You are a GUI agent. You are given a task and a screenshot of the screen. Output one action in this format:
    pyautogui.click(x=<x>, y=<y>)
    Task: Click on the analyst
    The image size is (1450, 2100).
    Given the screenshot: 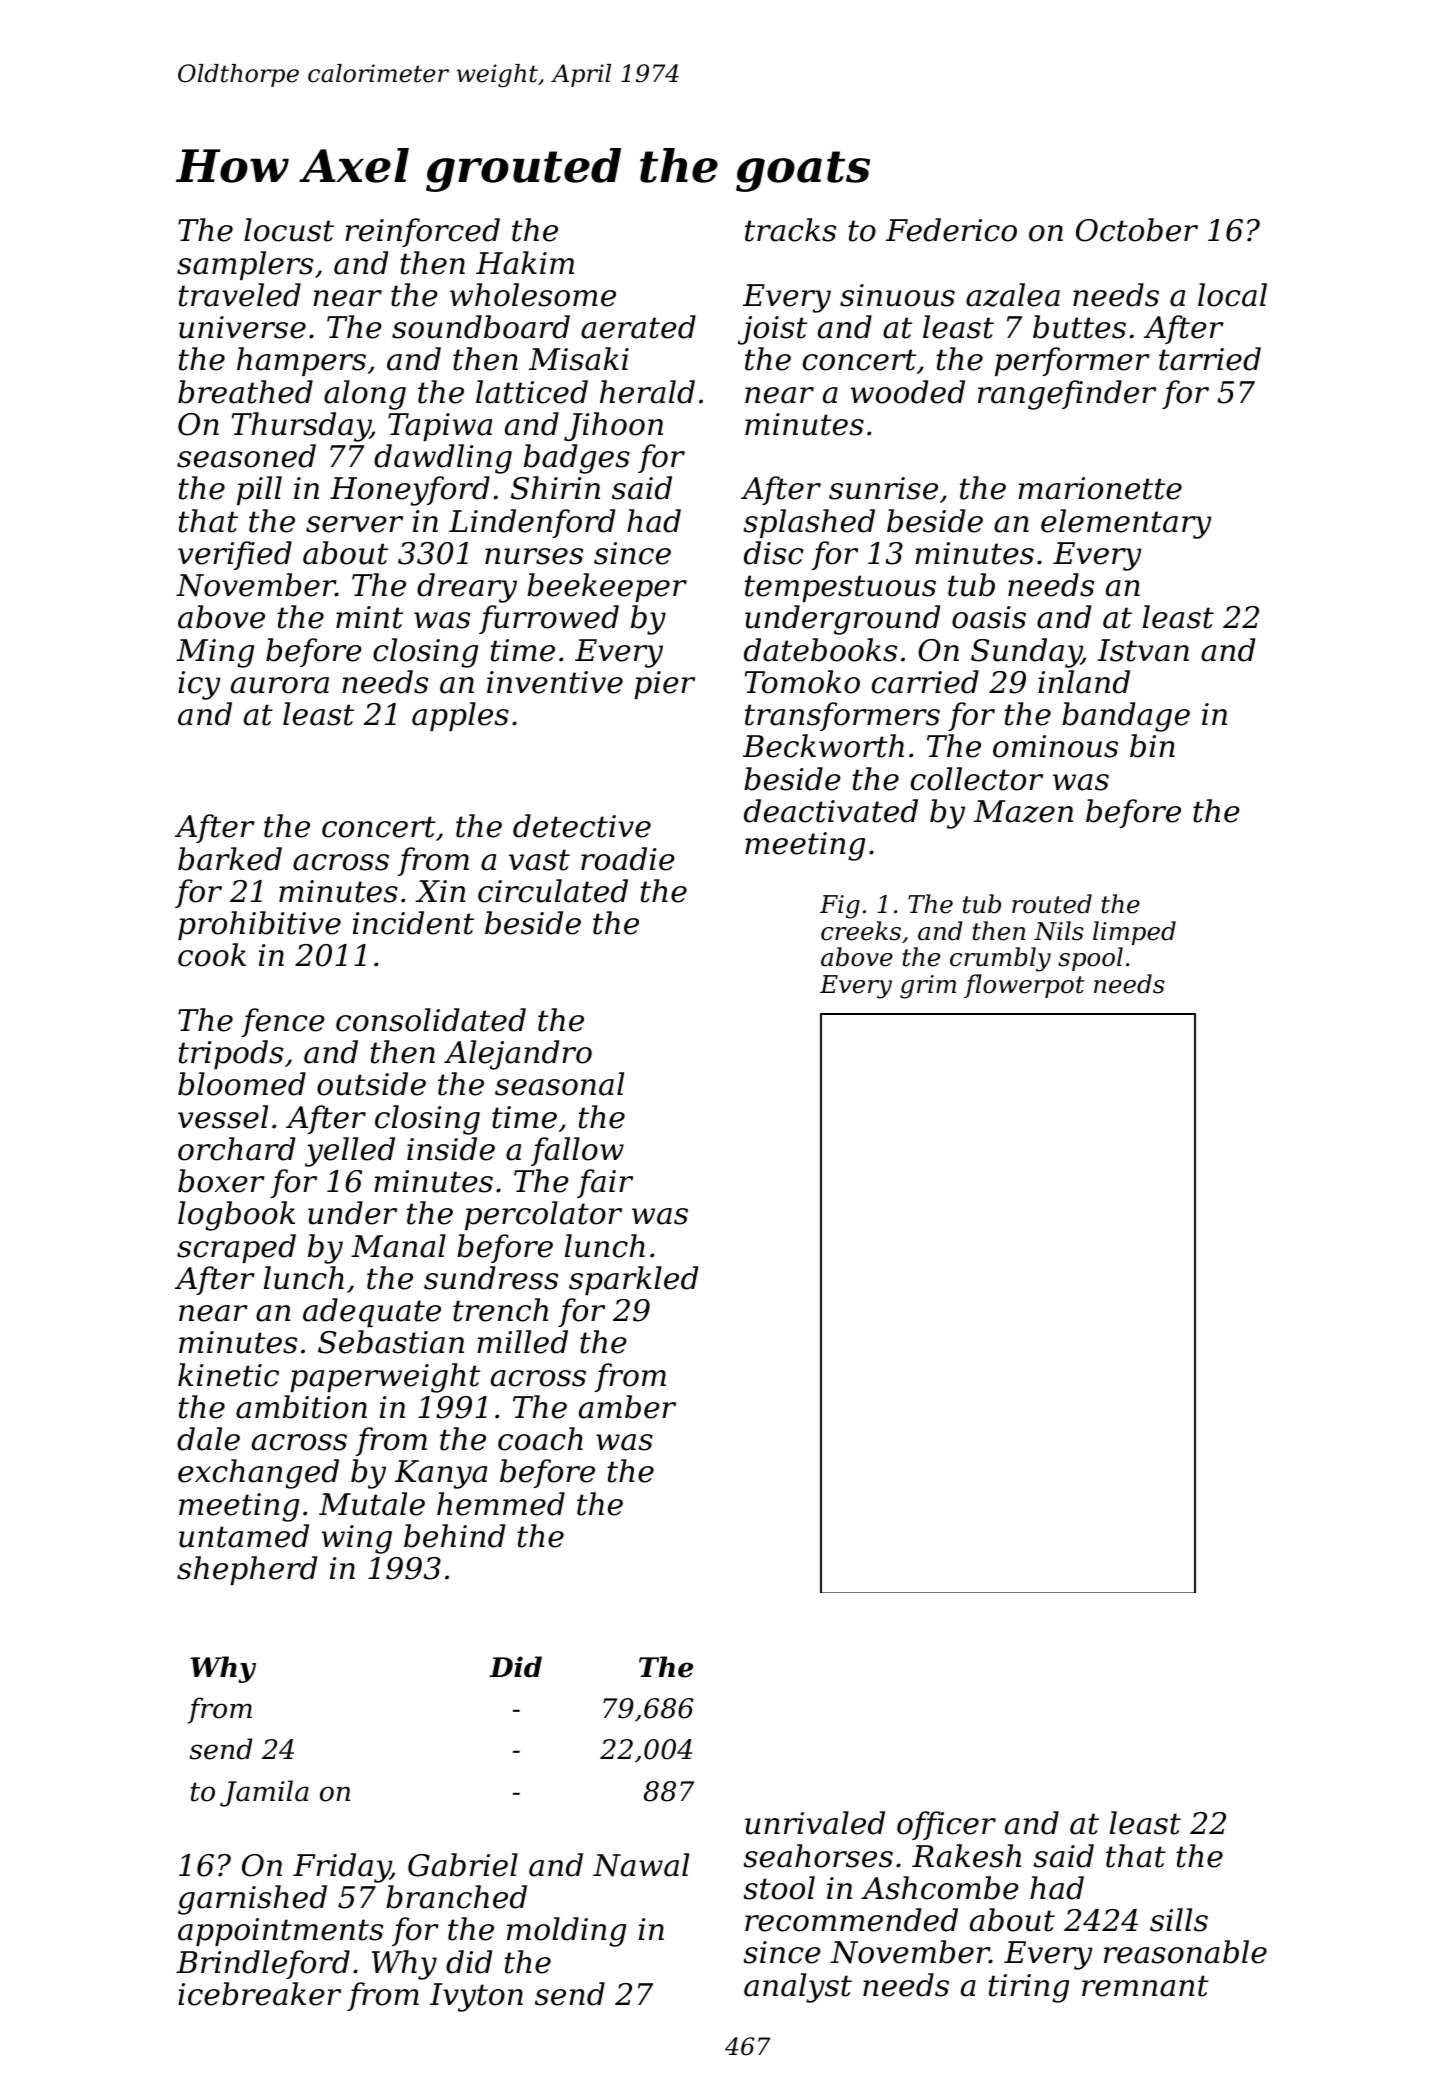 What is the action you would take?
    pyautogui.click(x=798, y=1988)
